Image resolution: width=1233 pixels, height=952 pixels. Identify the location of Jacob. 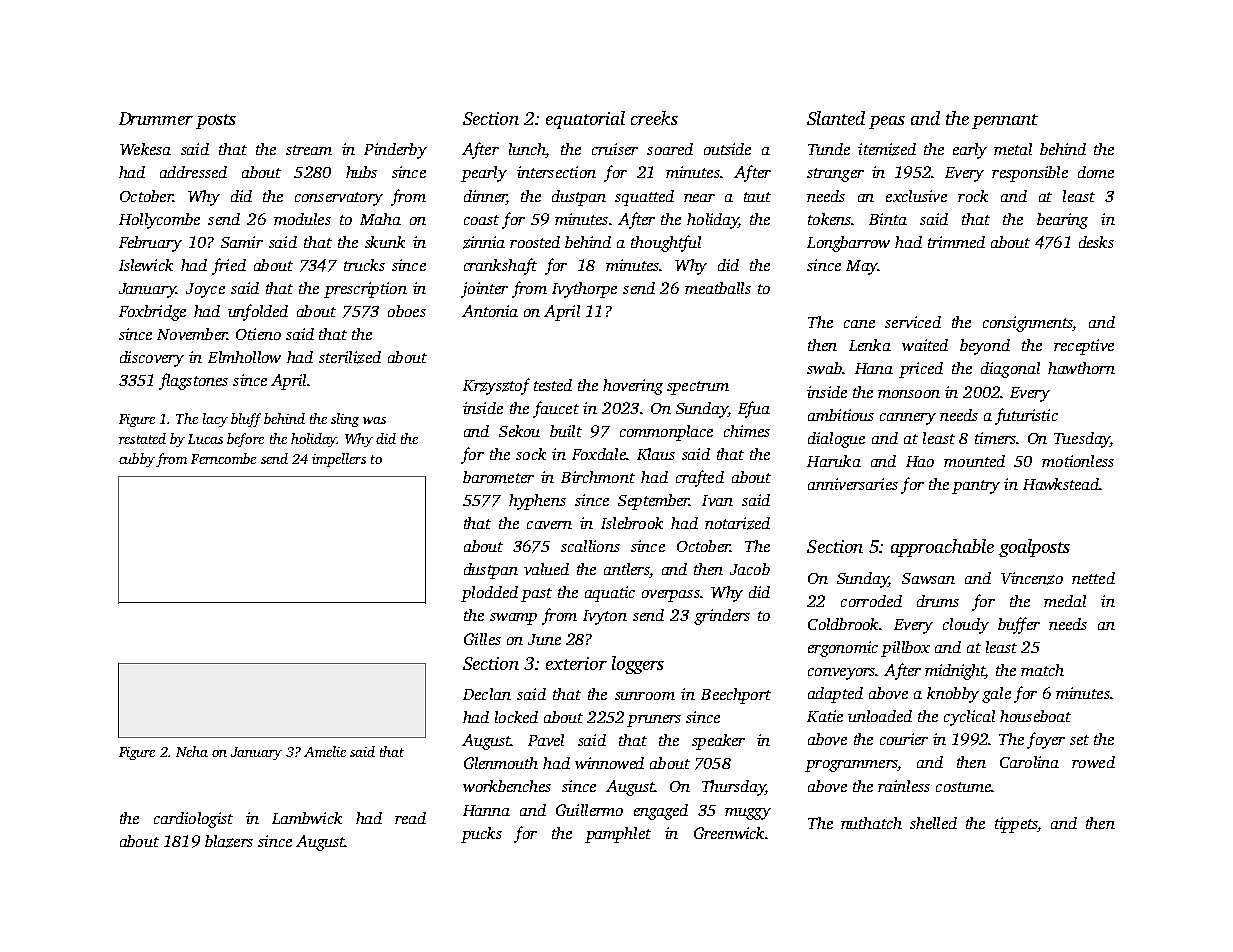
(750, 569).
